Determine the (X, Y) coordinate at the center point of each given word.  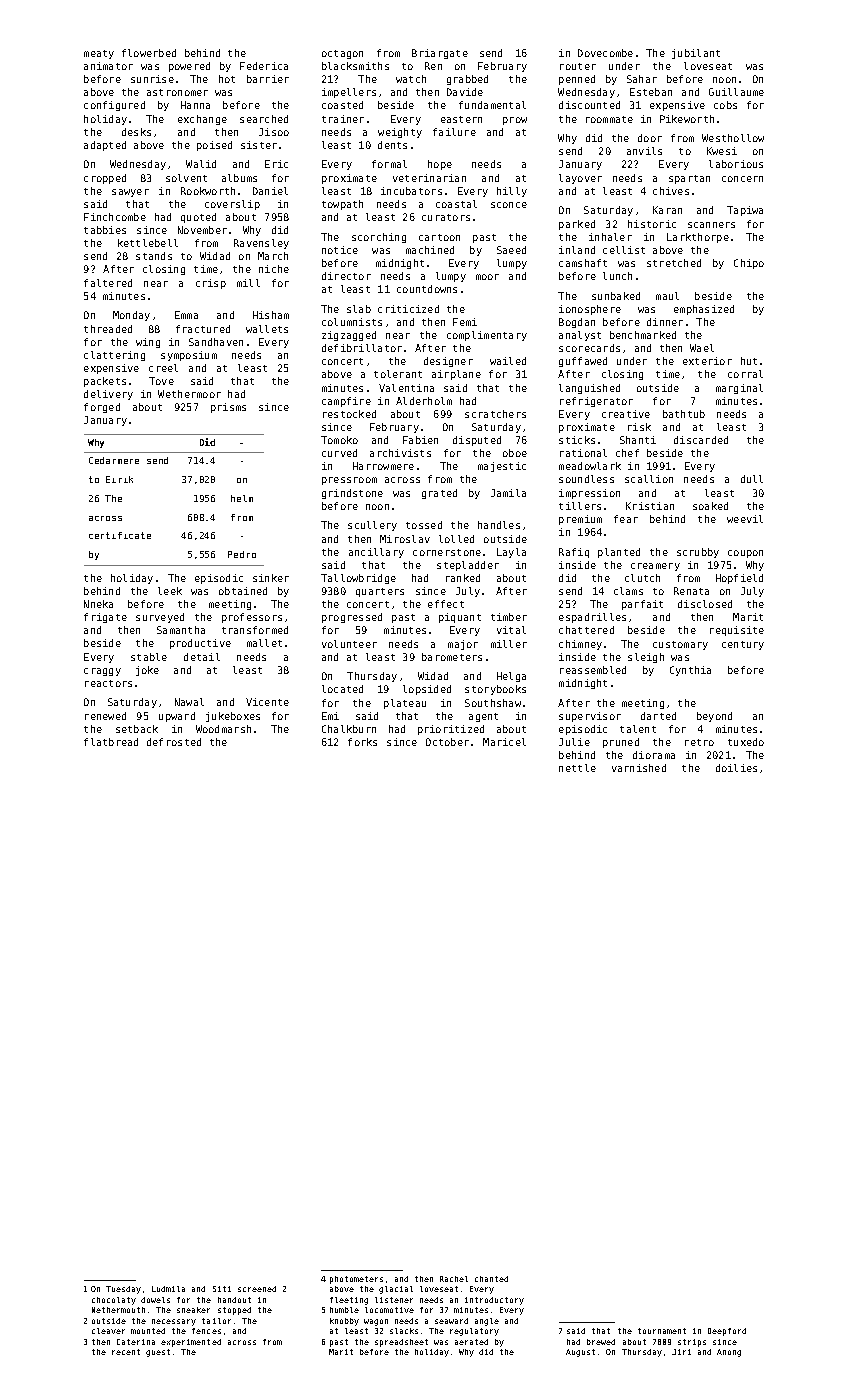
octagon (342, 54)
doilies (736, 768)
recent (126, 1352)
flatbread (111, 742)
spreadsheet (401, 1343)
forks (362, 742)
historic (652, 224)
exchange (202, 120)
